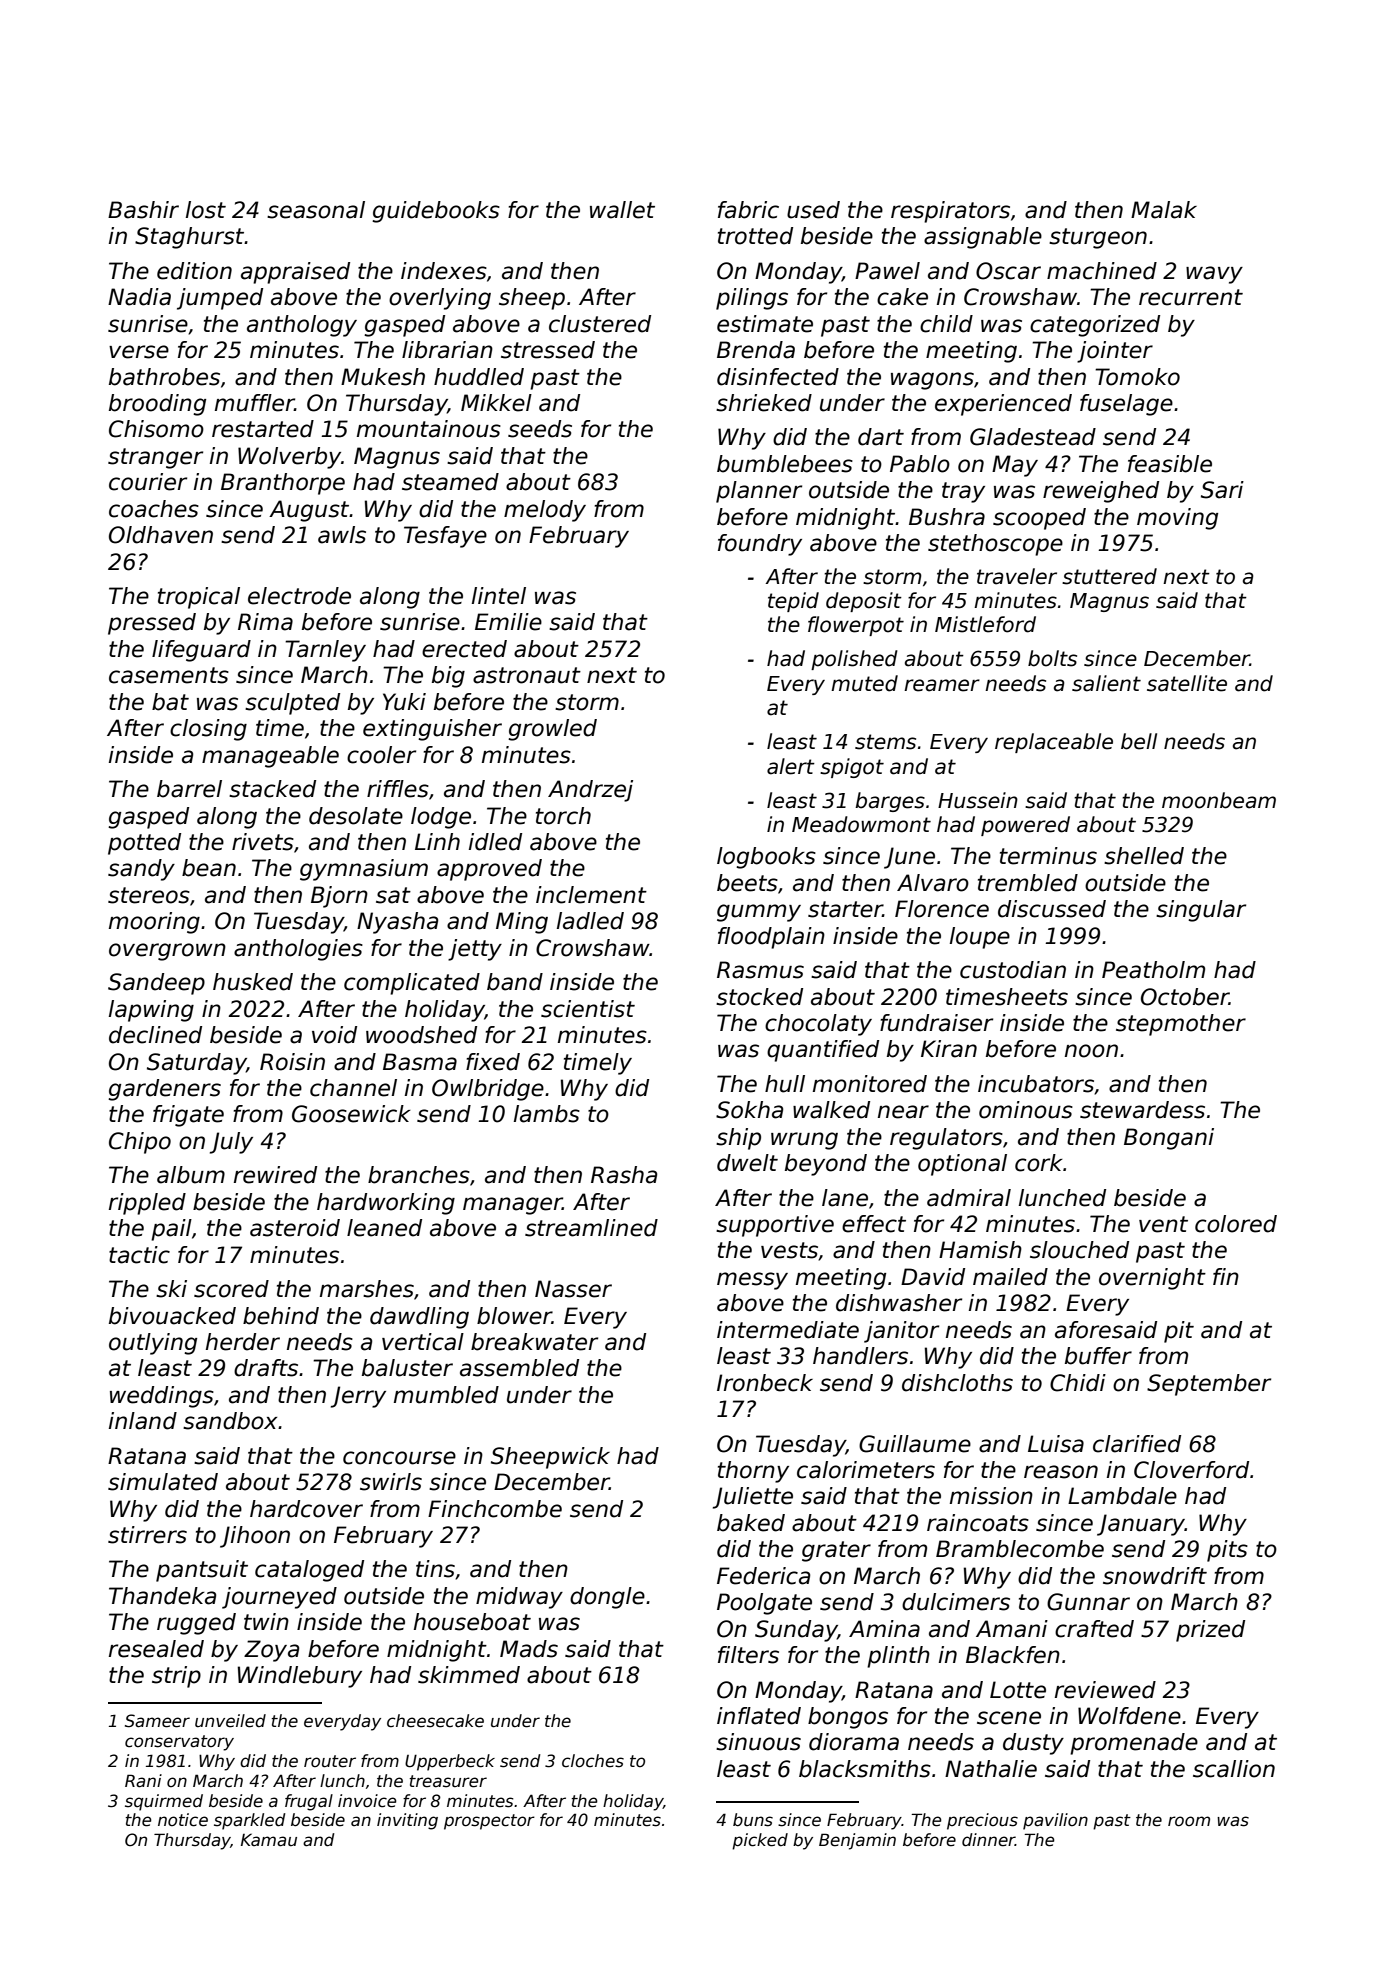 This page has height=1969, width=1386. What do you see at coordinates (836, 1551) in the page?
I see `grater` at bounding box center [836, 1551].
